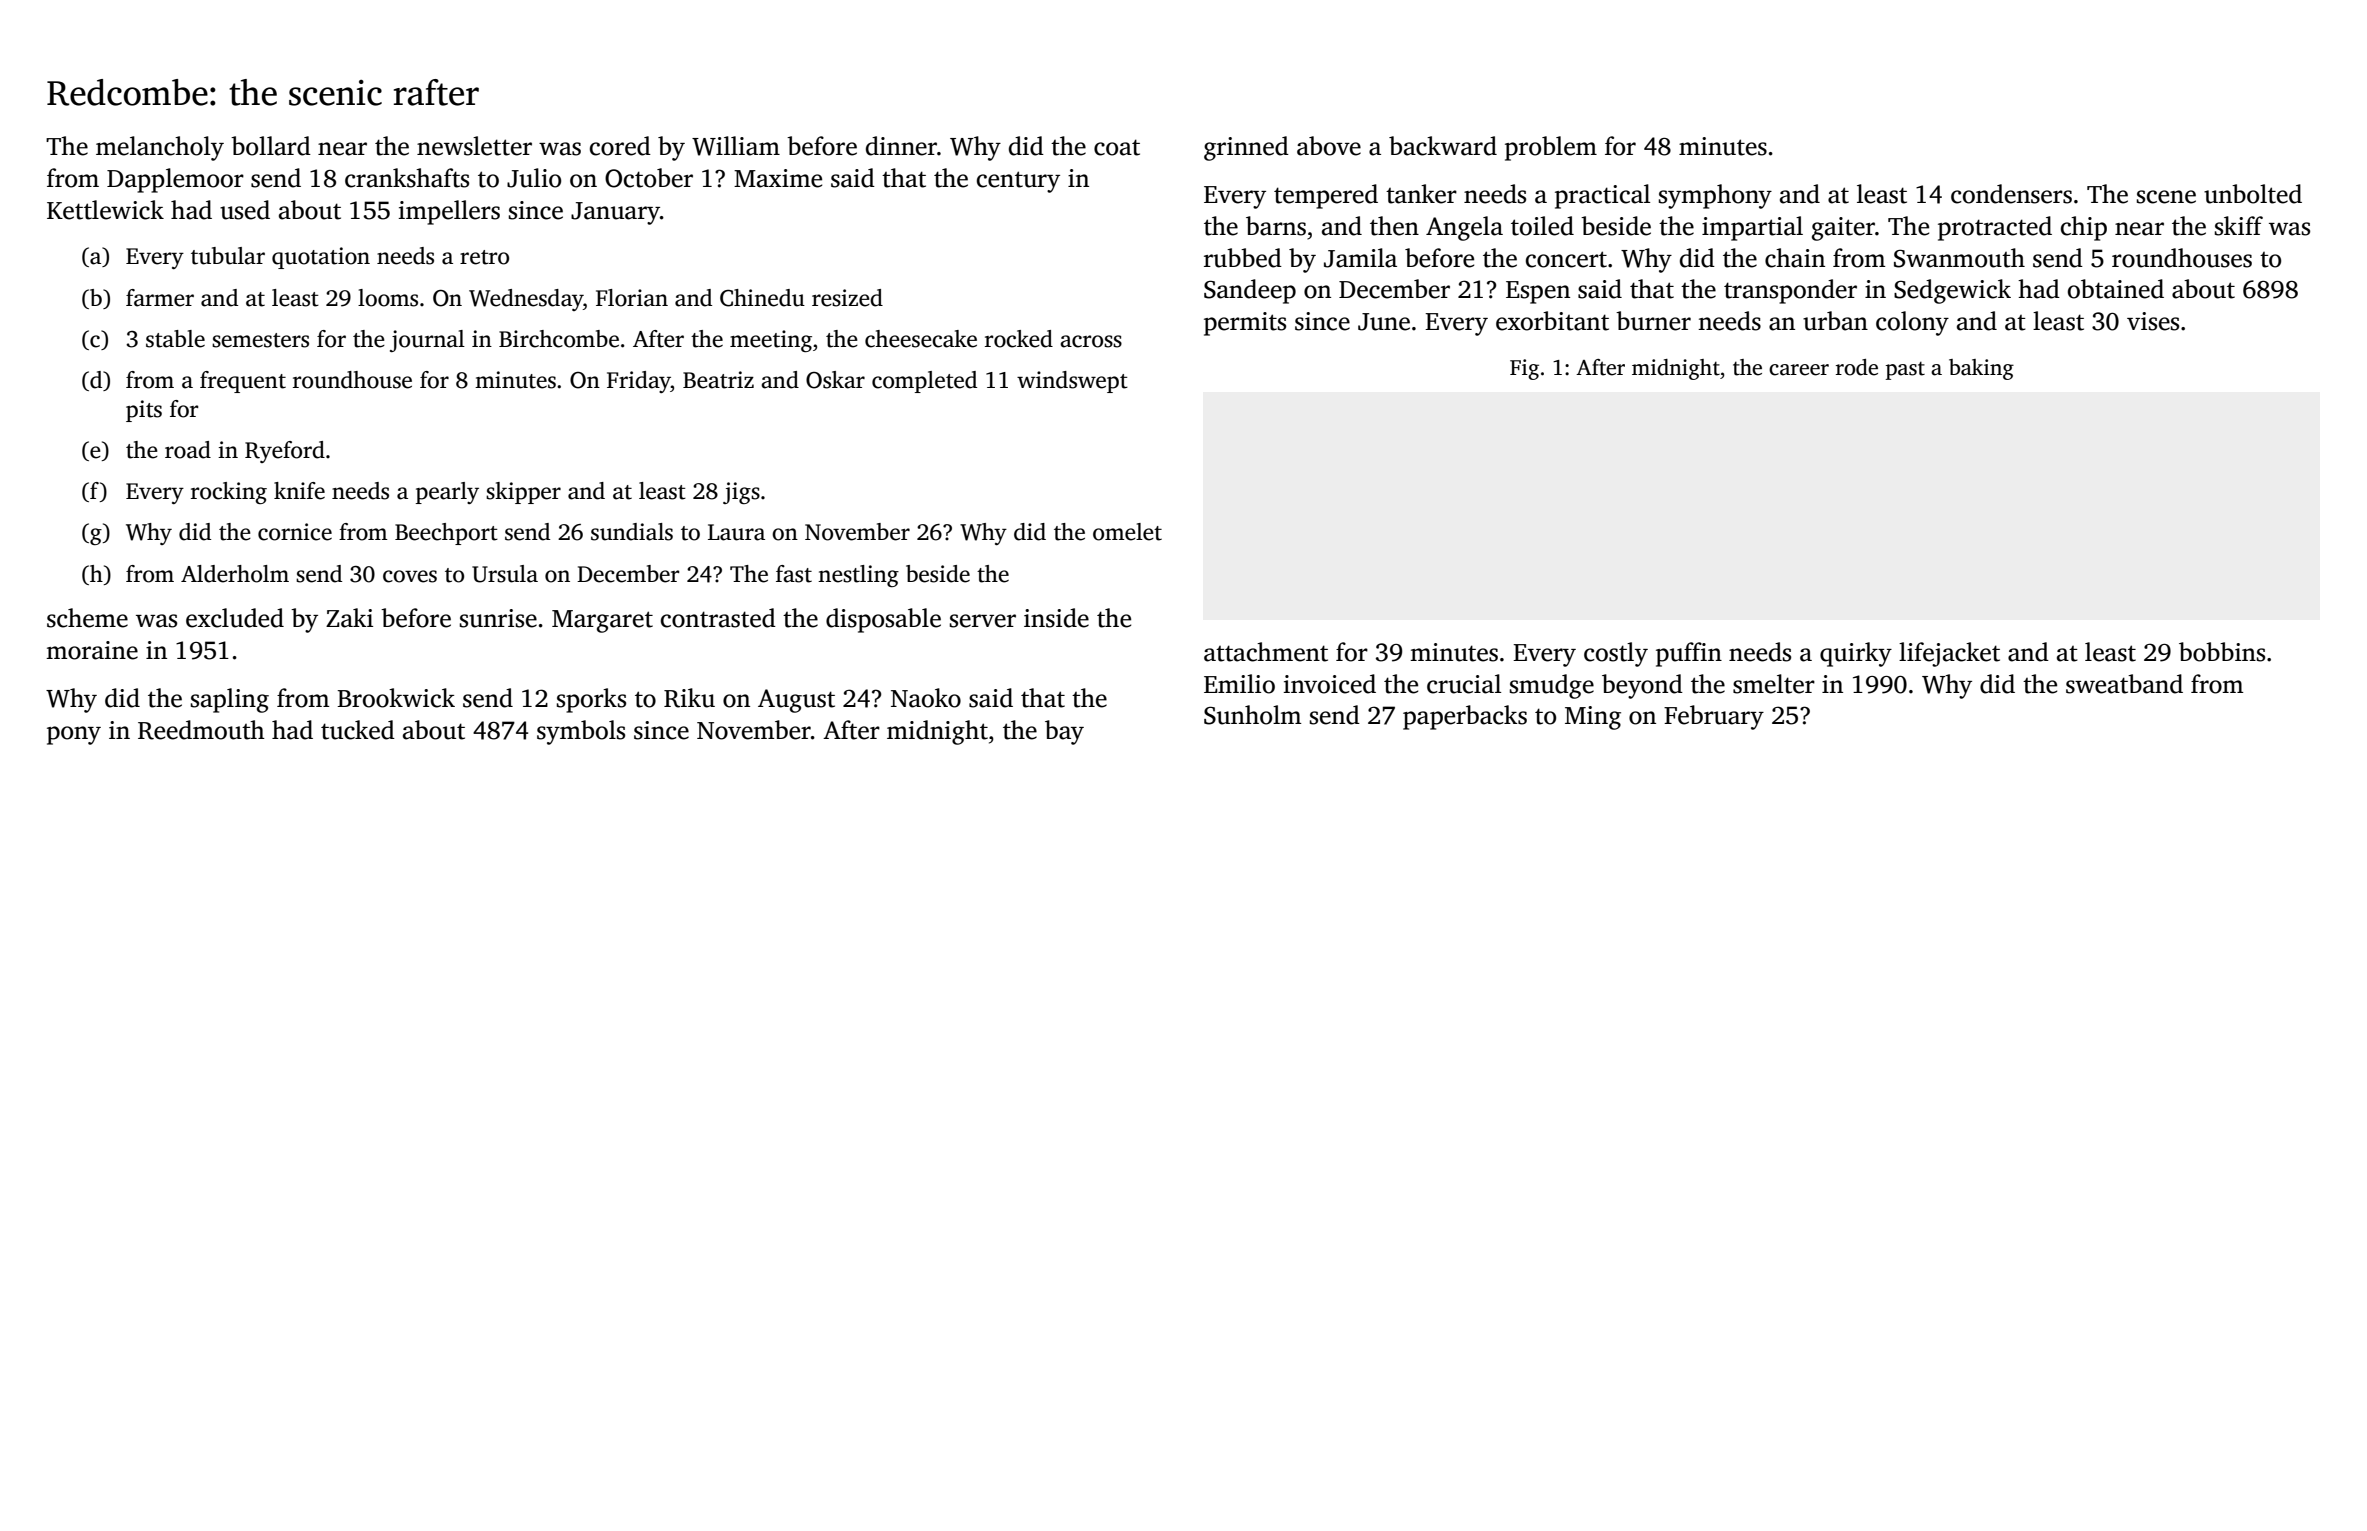 The image size is (2367, 1531). I want to click on omelet, so click(1127, 532).
